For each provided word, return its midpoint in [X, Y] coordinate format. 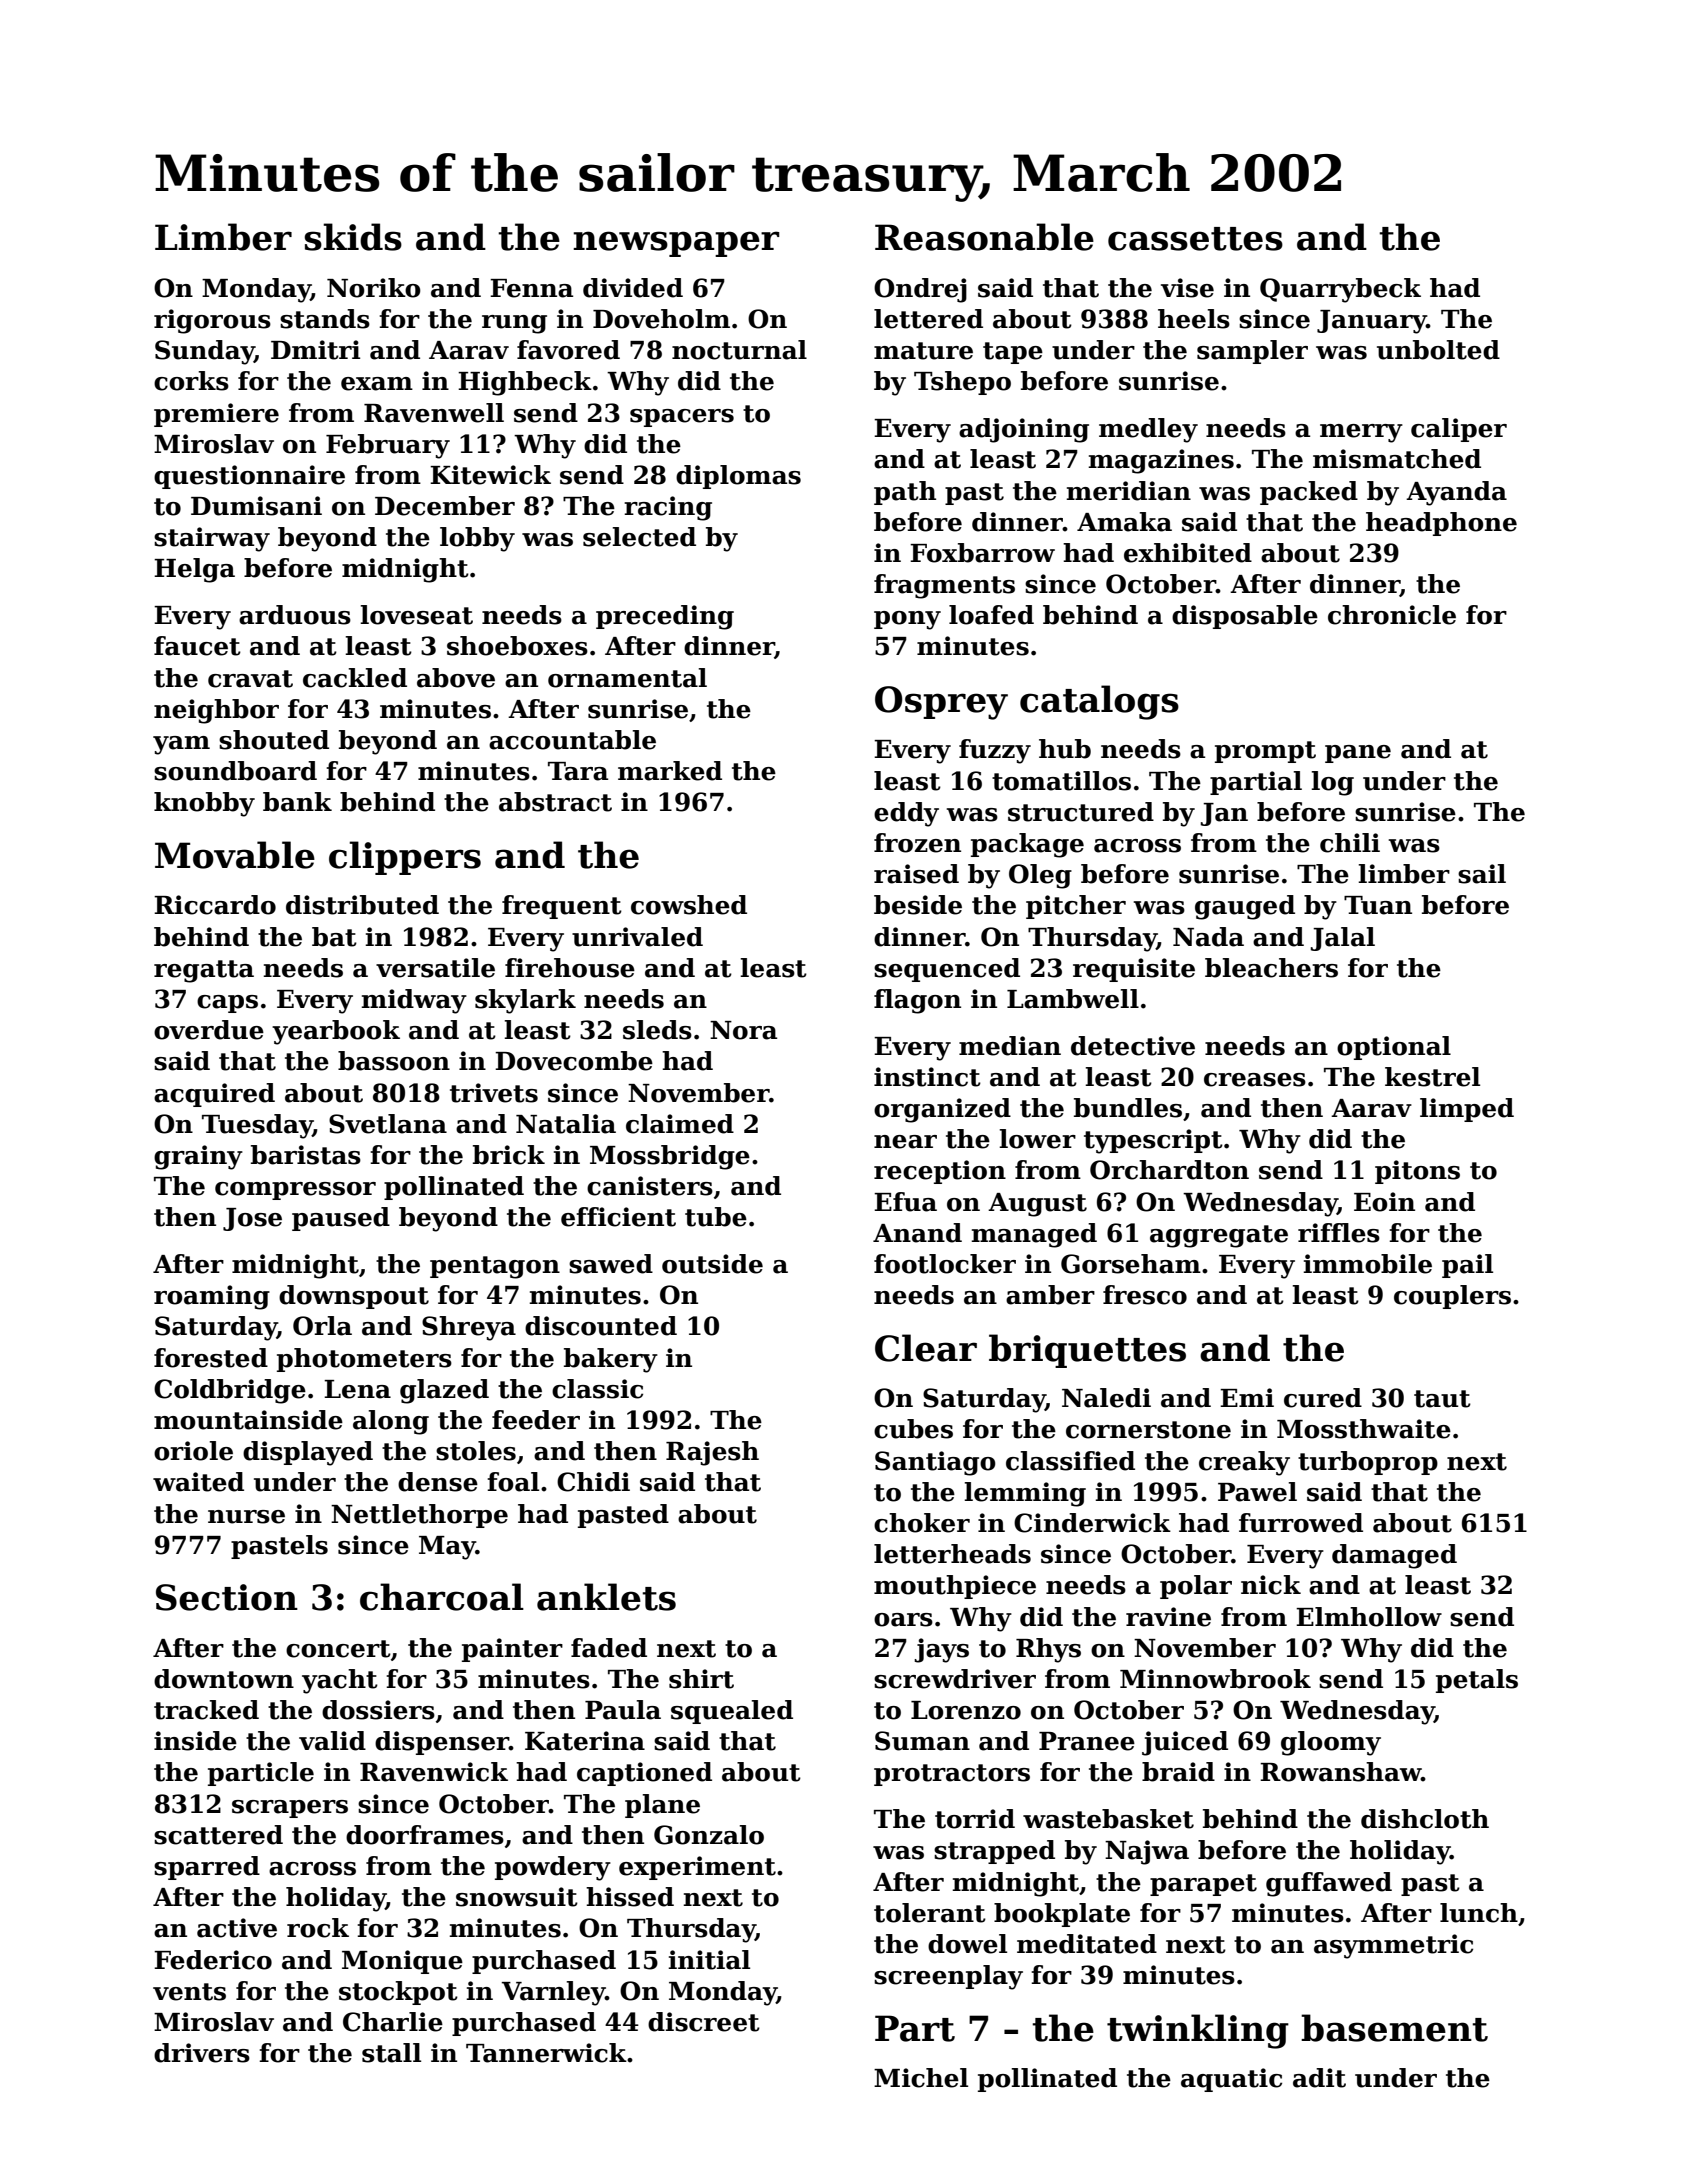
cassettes [1195, 239]
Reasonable [984, 237]
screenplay [948, 1977]
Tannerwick [546, 2053]
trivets [494, 1093]
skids [353, 237]
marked [670, 771]
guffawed [1329, 1884]
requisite [1134, 970]
